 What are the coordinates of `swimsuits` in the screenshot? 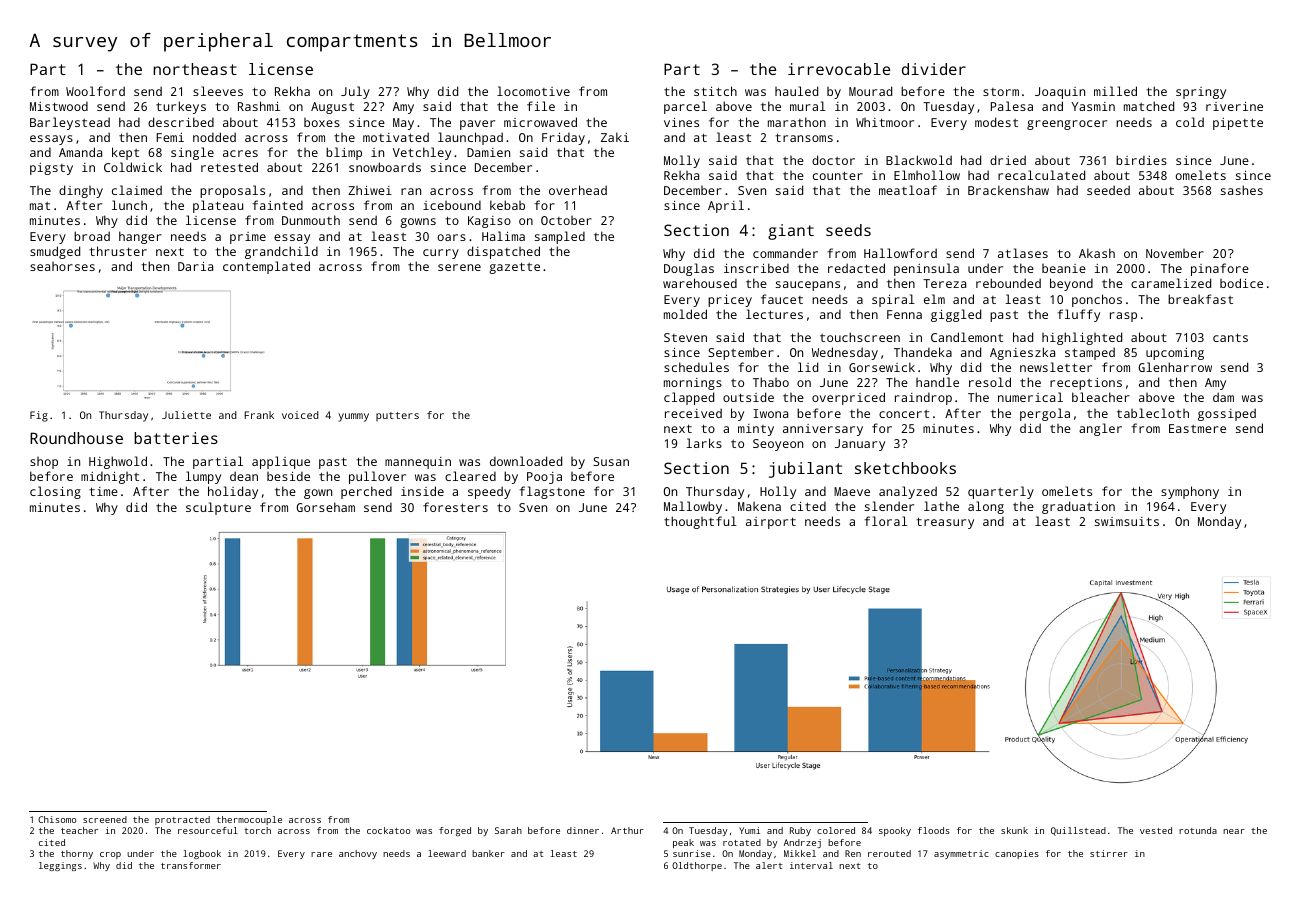 It's located at (1127, 521).
